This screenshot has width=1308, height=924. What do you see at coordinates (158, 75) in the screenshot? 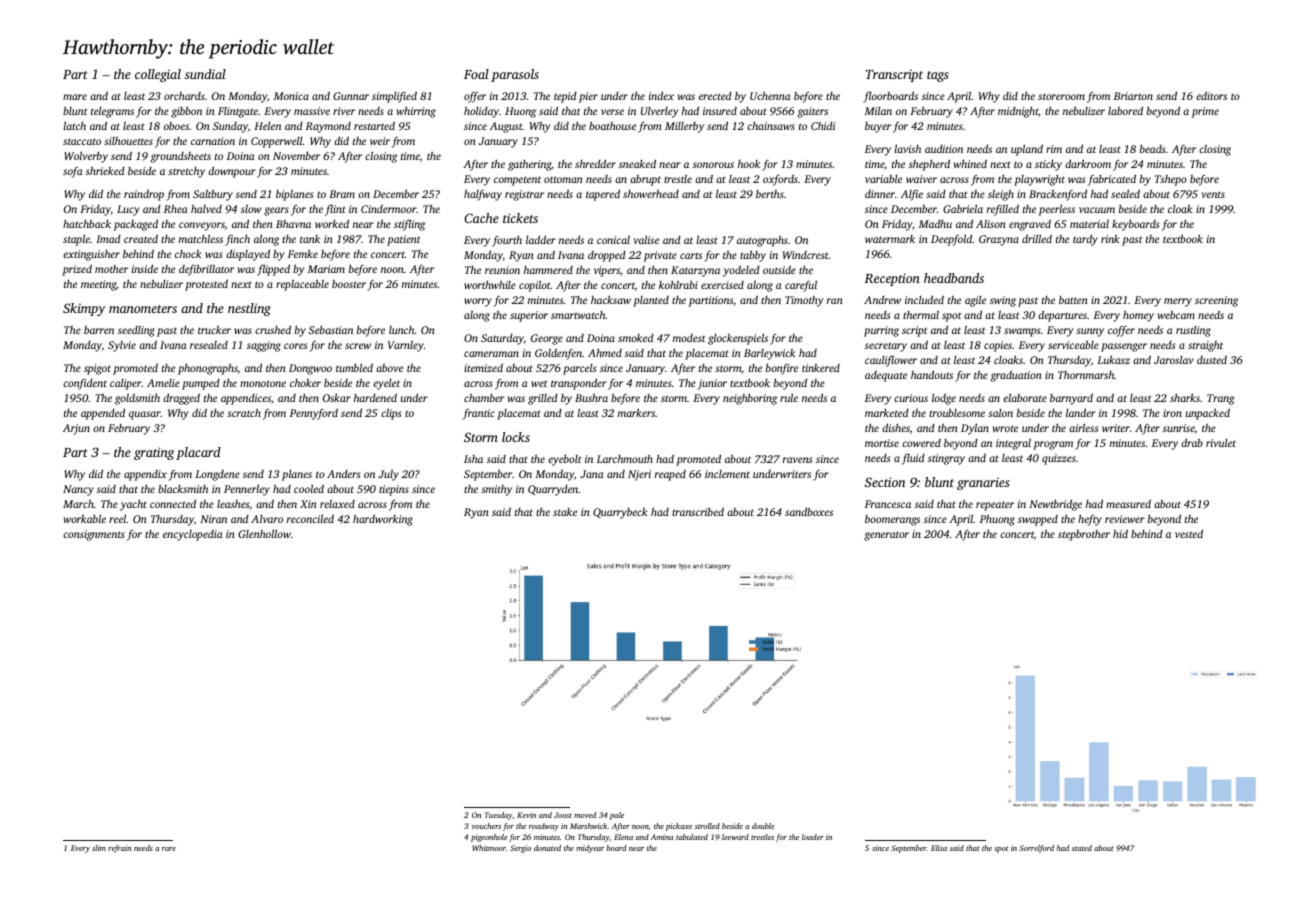
I see `collegial` at bounding box center [158, 75].
